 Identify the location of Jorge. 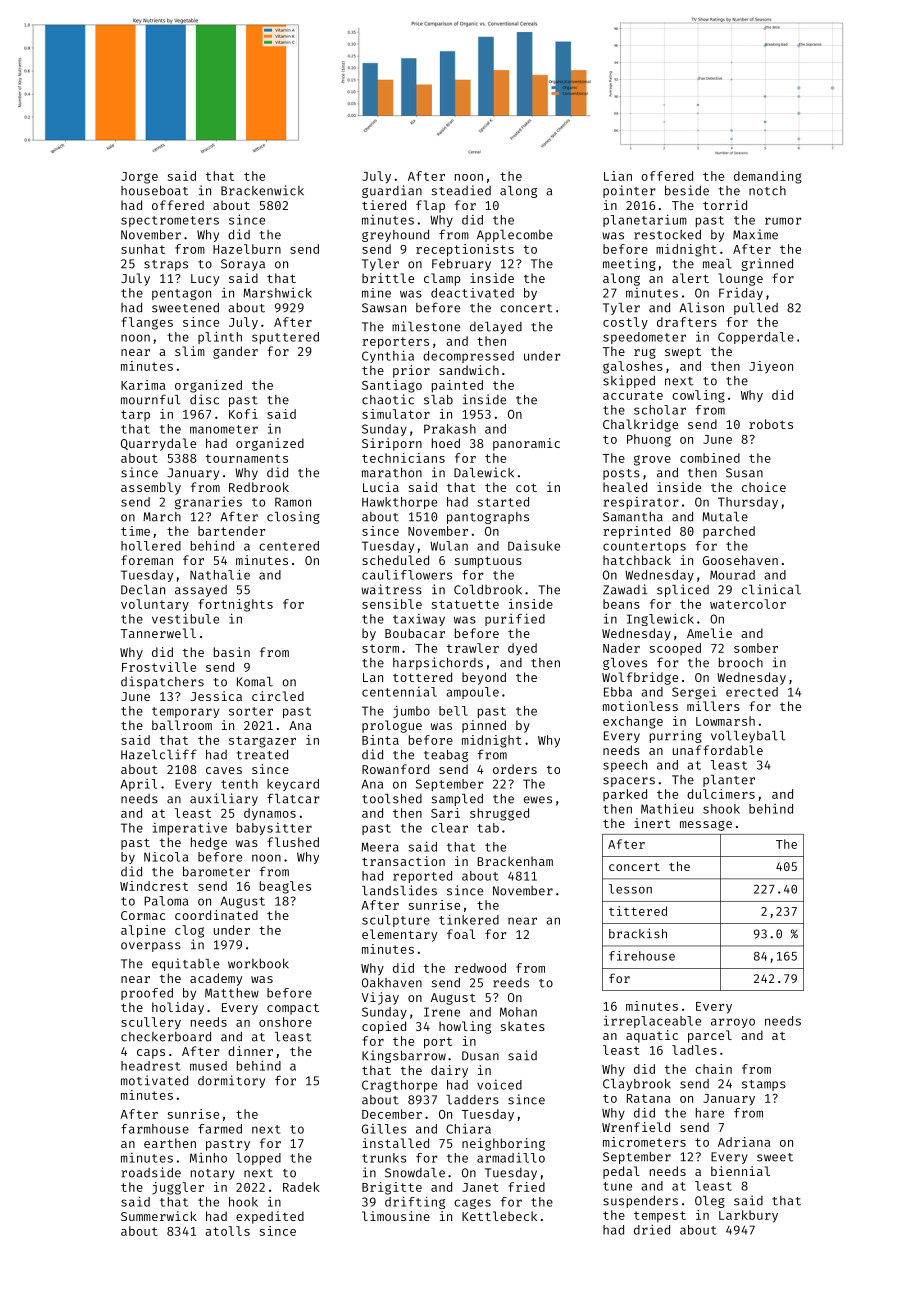
(139, 178).
